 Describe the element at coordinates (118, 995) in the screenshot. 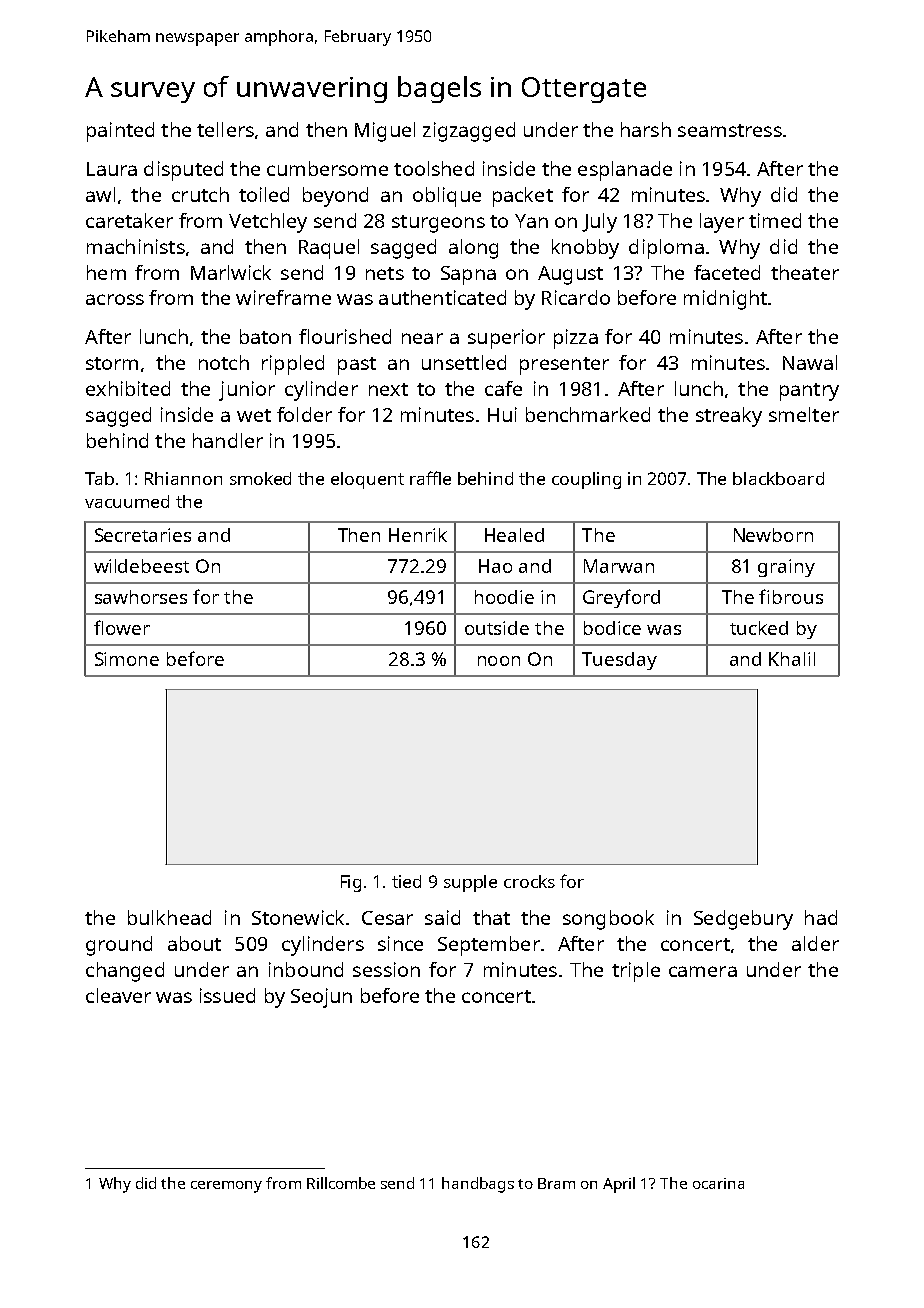

I see `cleaver` at that location.
